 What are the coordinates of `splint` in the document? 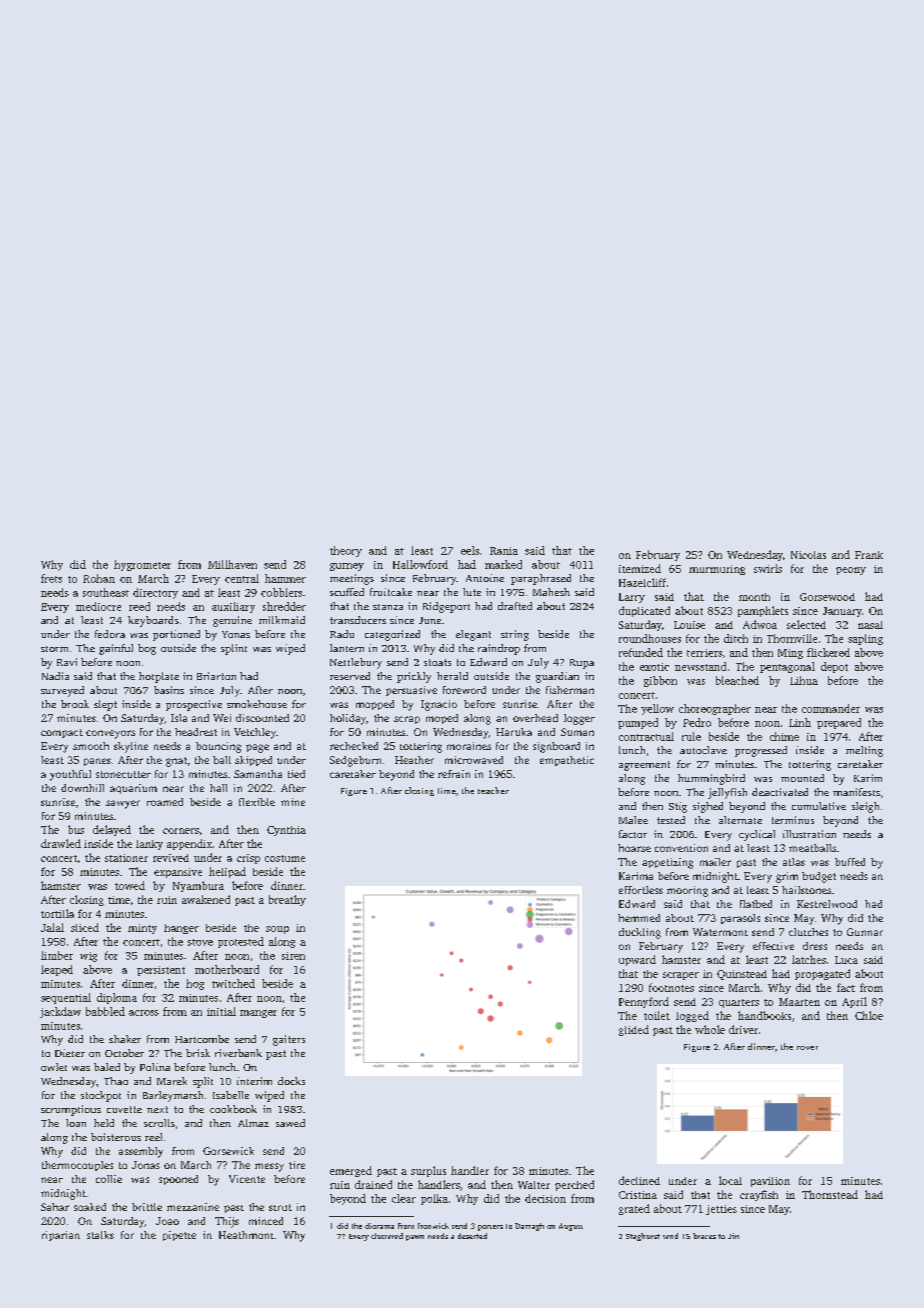 It's located at (234, 649).
